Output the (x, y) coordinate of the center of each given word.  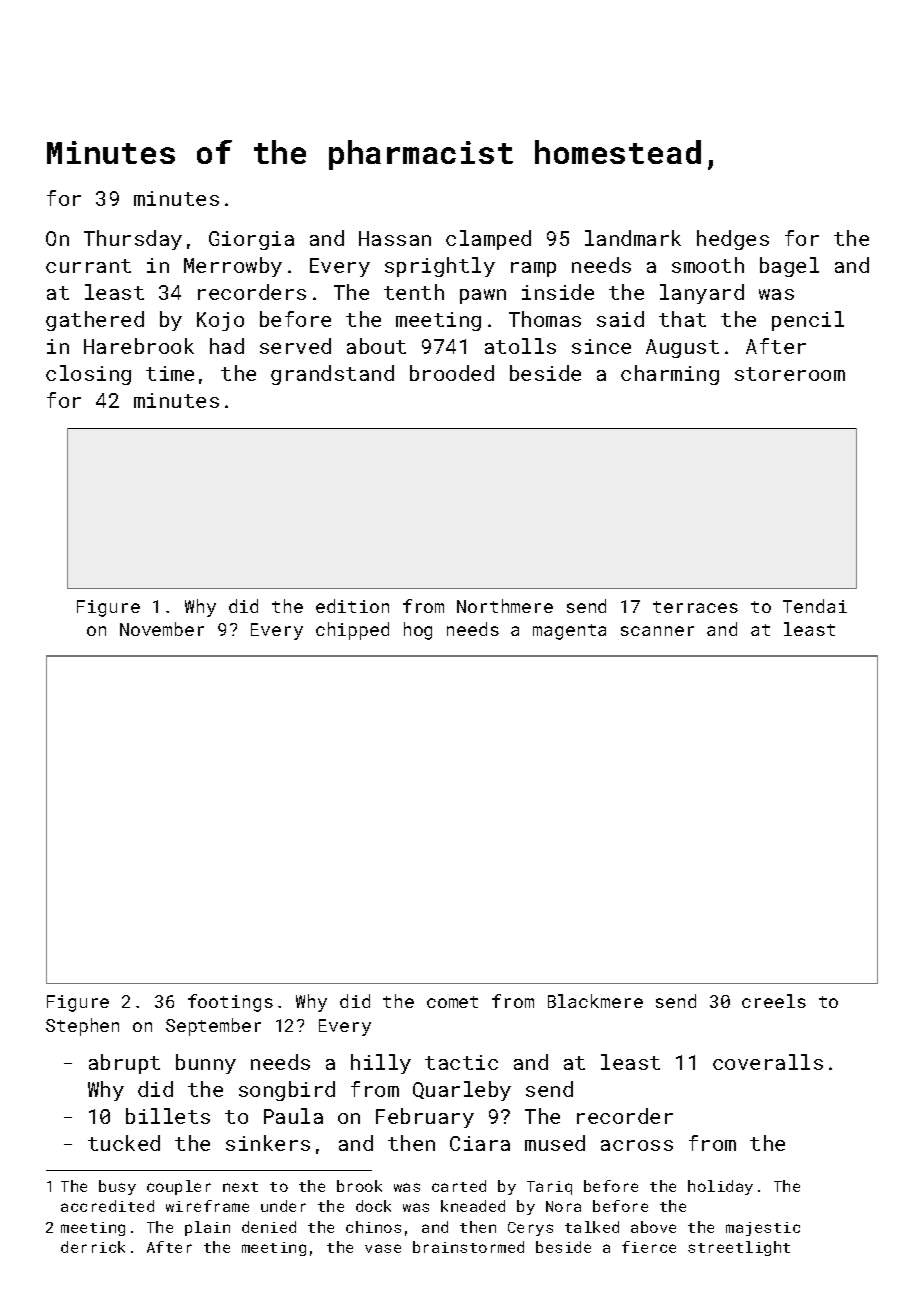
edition (352, 606)
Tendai (815, 606)
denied (269, 1227)
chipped (352, 631)
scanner (657, 631)
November (162, 629)
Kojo (220, 321)
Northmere (505, 606)
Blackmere (595, 1001)
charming (670, 375)
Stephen (82, 1027)
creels (774, 1001)
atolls (520, 346)
